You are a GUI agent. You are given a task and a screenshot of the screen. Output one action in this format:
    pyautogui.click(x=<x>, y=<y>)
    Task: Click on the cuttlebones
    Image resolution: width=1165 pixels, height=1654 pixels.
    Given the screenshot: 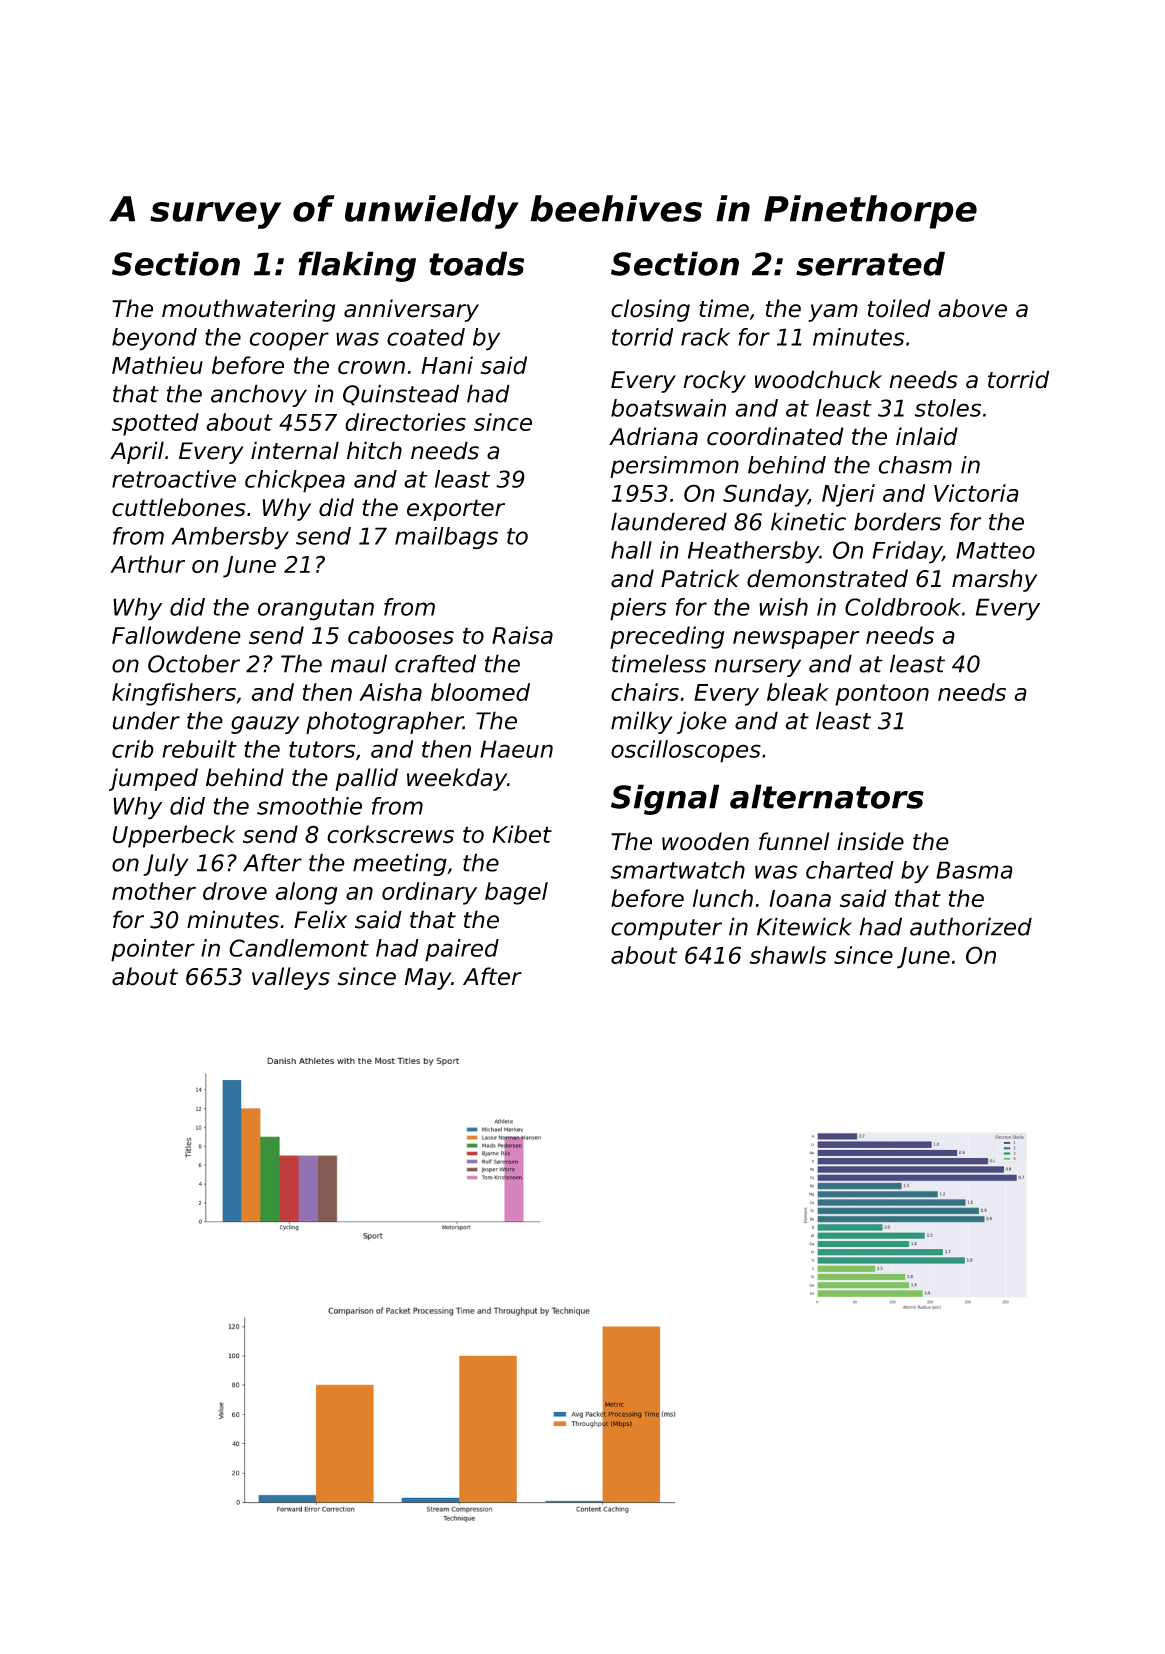 What is the action you would take?
    pyautogui.click(x=179, y=507)
